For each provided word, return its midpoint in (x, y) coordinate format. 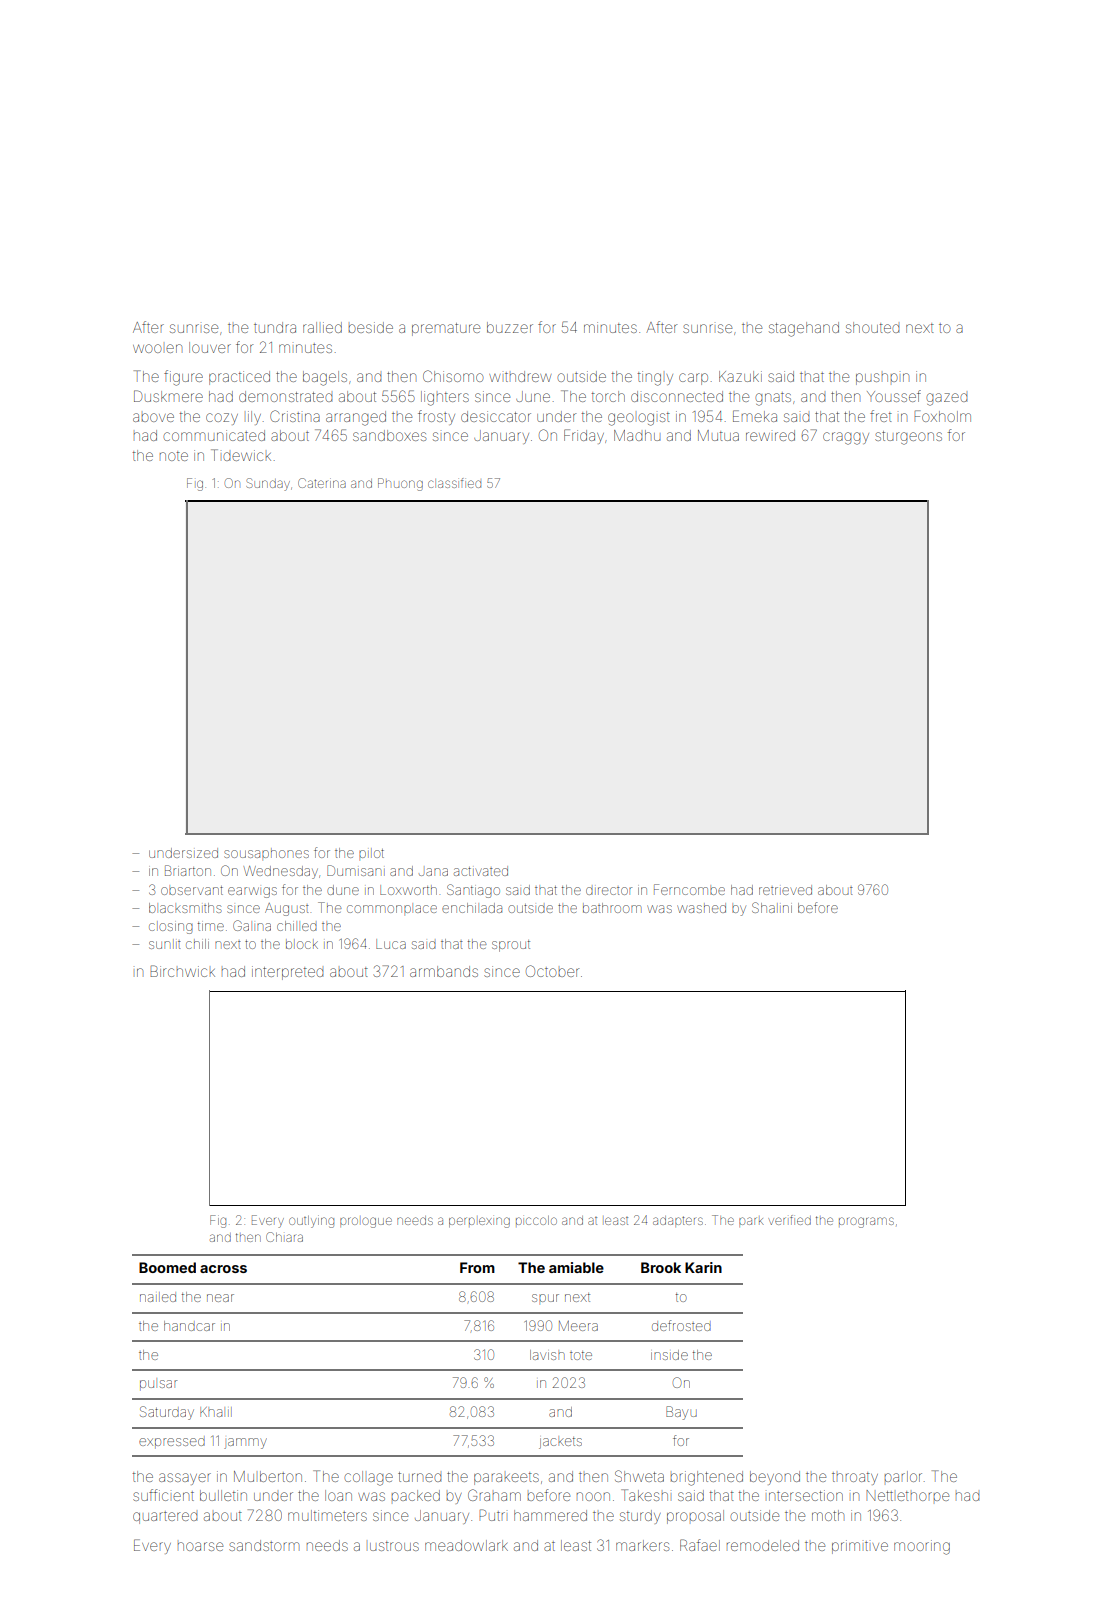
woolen (157, 348)
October (552, 971)
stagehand (804, 329)
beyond (775, 1478)
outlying (311, 1221)
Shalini (772, 907)
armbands (444, 971)
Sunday (268, 484)
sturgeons (908, 438)
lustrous (394, 1546)
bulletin (223, 1495)
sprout (511, 946)
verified (789, 1220)
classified (454, 483)
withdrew (520, 376)
